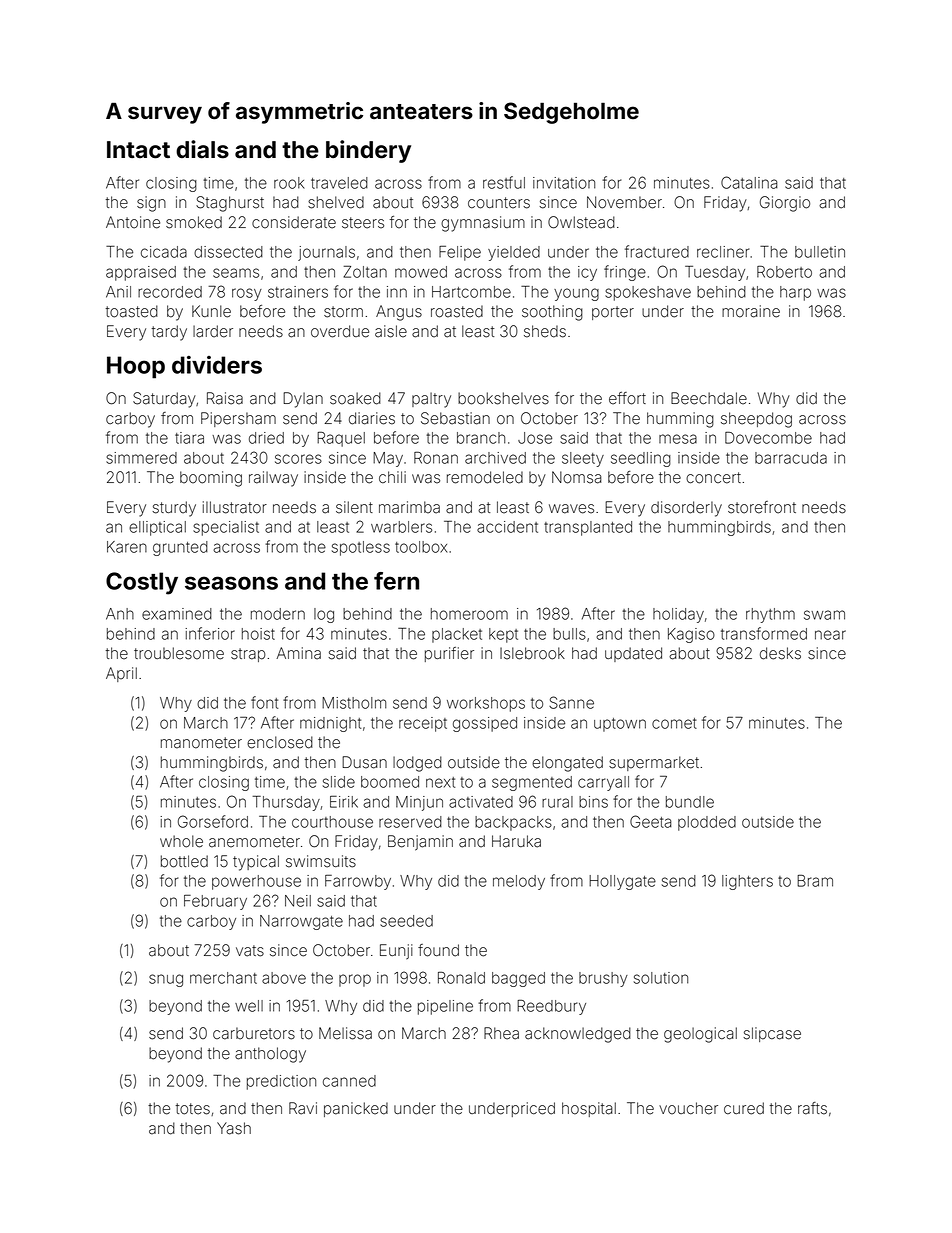 This image has height=1233, width=952. Describe the element at coordinates (589, 1109) in the image. I see `hospital` at that location.
